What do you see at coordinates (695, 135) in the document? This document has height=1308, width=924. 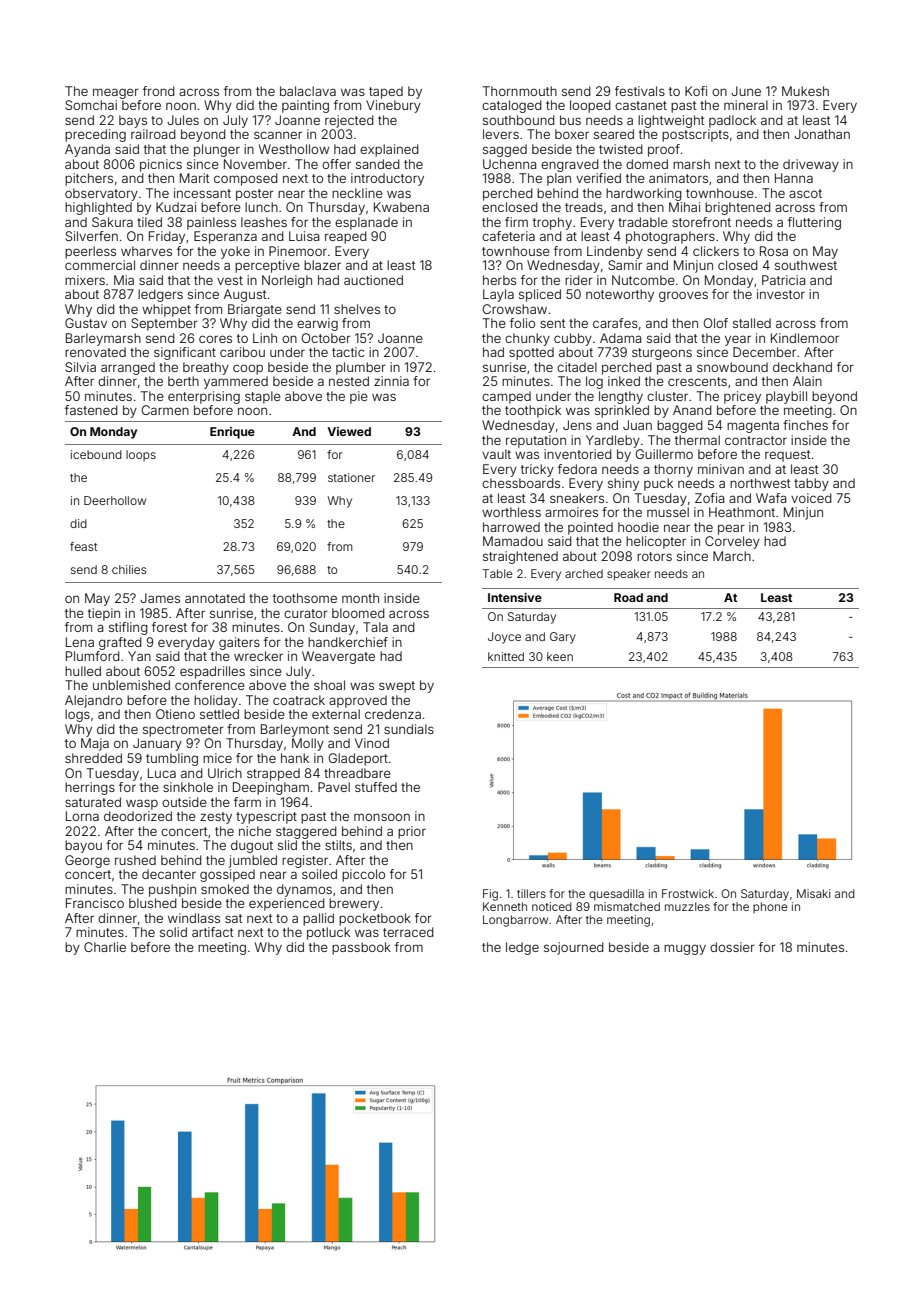 I see `postscripts` at bounding box center [695, 135].
